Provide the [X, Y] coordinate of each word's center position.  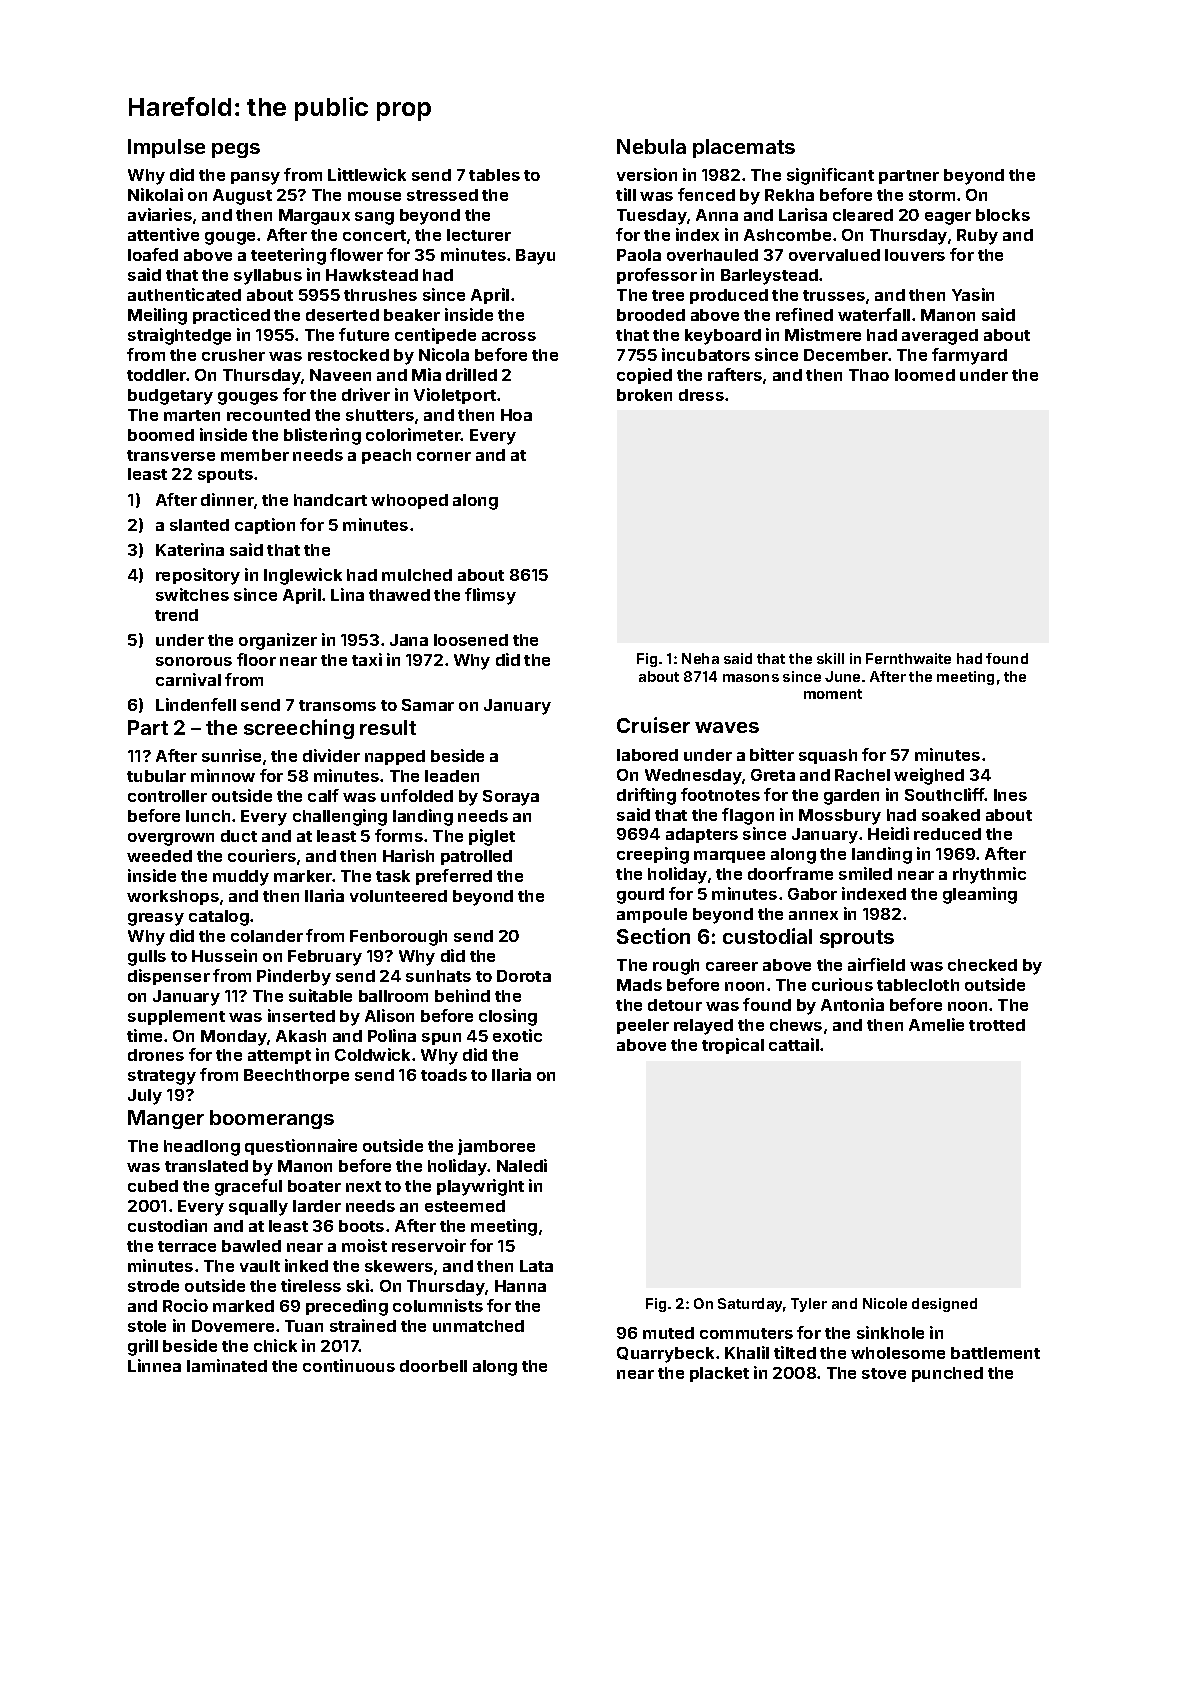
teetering [288, 256]
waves [727, 727]
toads [444, 1075]
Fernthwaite [908, 658]
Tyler [809, 1305]
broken [644, 395]
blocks [1003, 215]
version [647, 174]
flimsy [490, 596]
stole [147, 1326]
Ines [1010, 795]
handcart [330, 500]
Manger [166, 1119]
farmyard [969, 356]
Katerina [190, 549]
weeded [159, 856]
